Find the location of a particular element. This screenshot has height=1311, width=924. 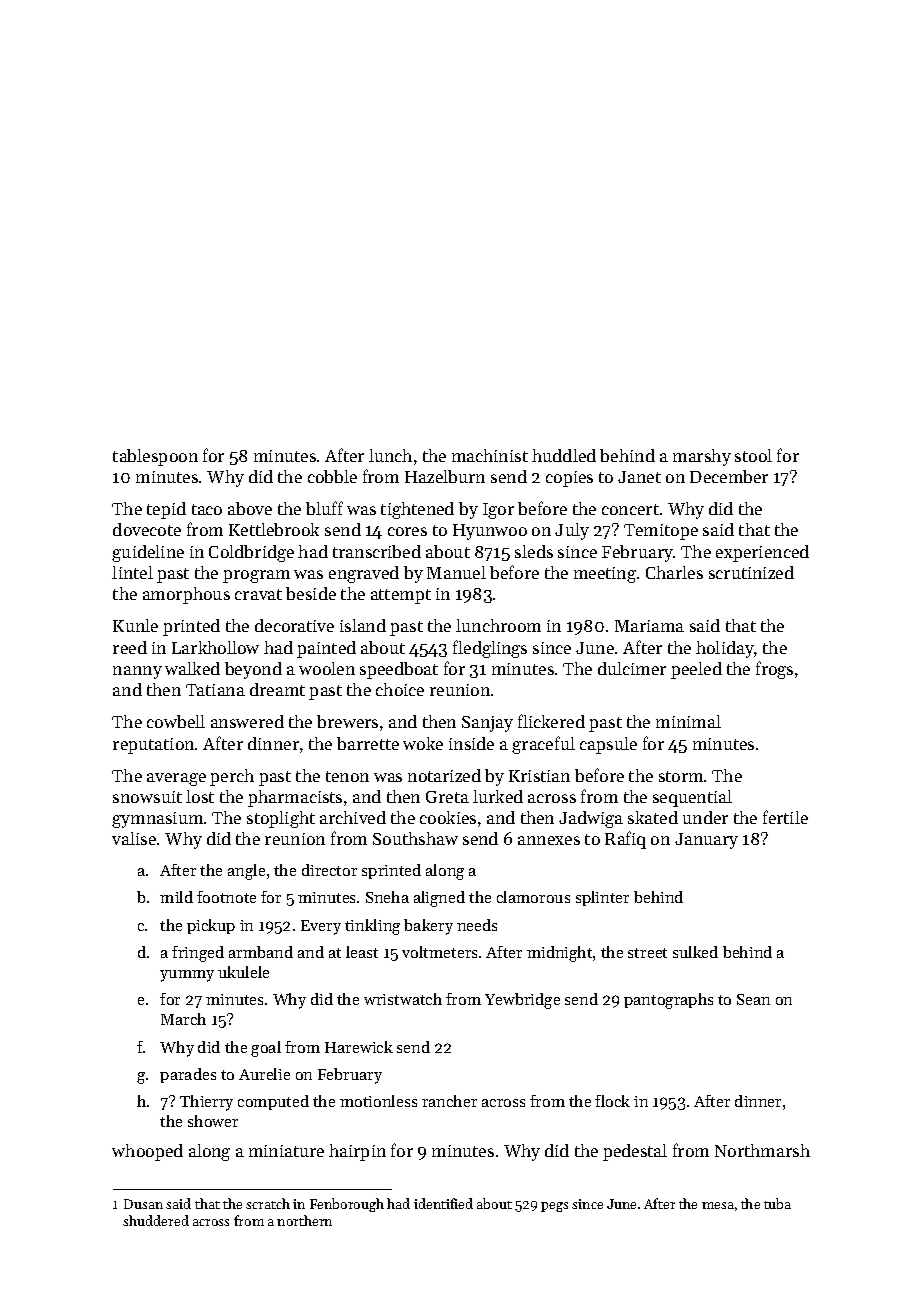

cobble is located at coordinates (332, 476).
